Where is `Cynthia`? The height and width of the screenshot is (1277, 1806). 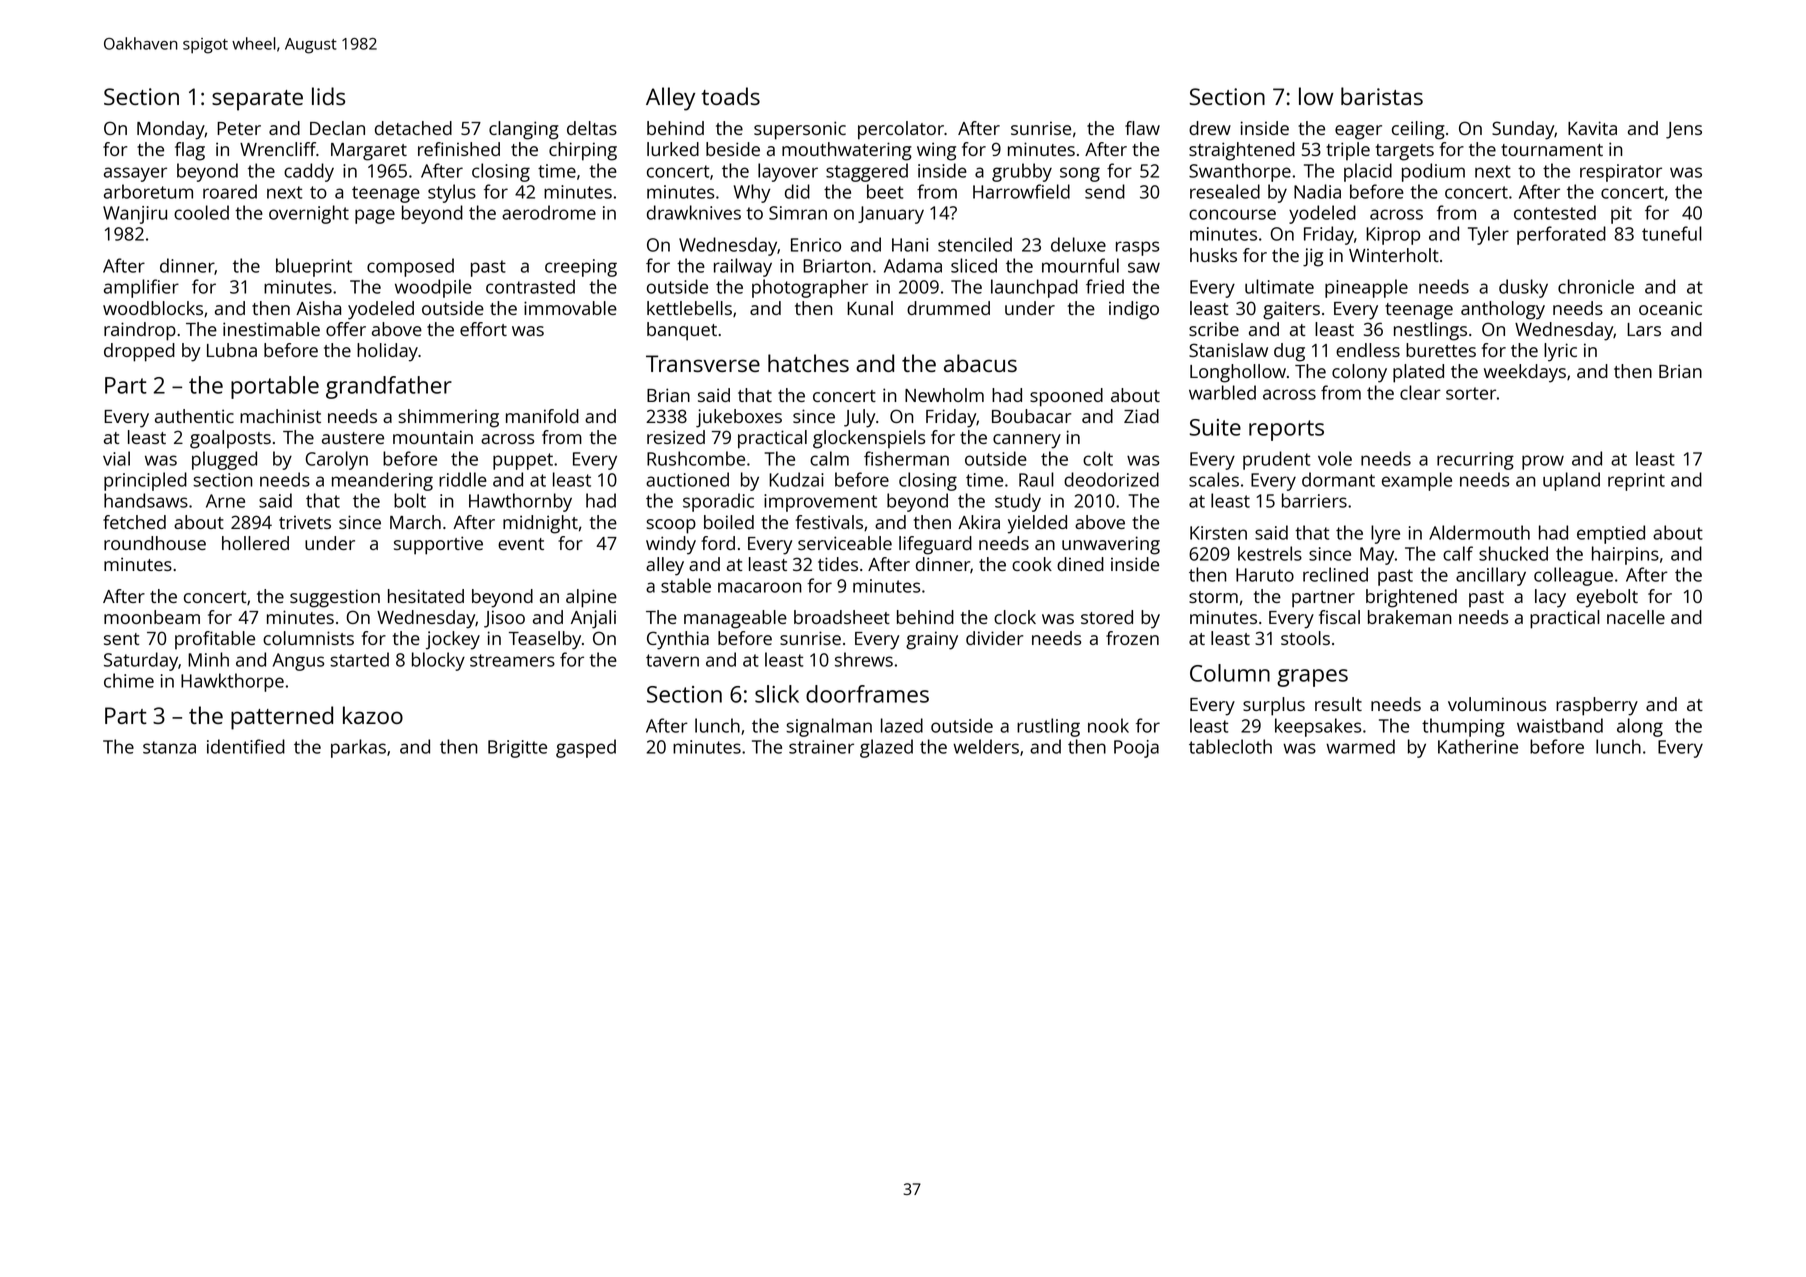
Cynthia is located at coordinates (678, 640).
